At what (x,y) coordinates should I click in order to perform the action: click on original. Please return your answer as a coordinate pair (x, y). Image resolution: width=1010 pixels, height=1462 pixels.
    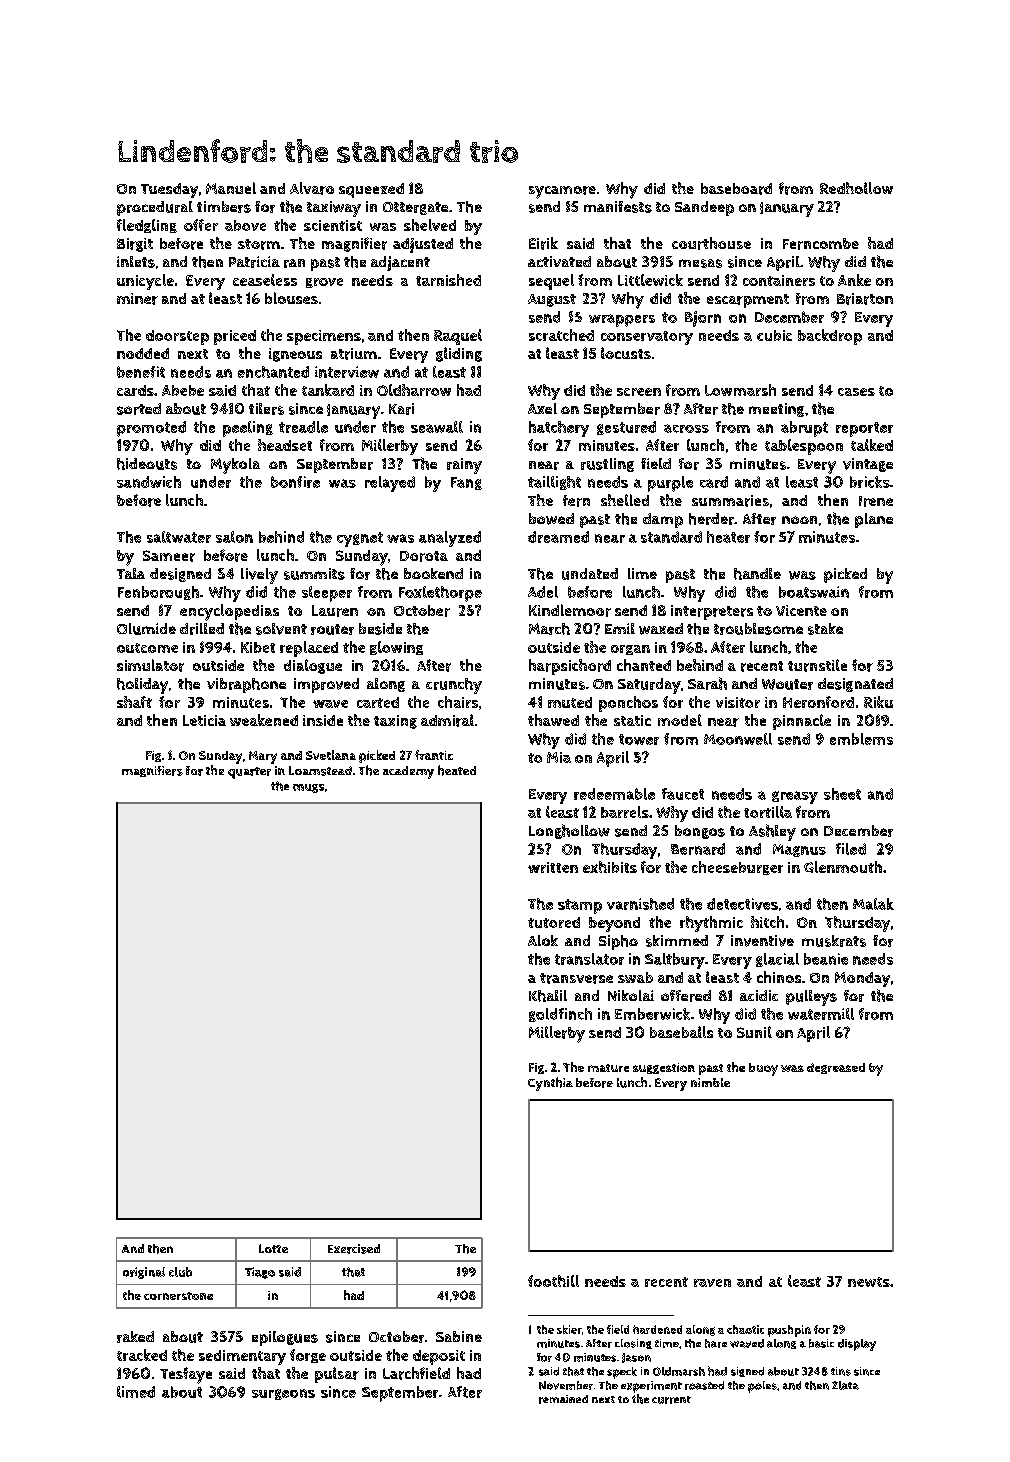
    Looking at the image, I should click on (144, 1273).
